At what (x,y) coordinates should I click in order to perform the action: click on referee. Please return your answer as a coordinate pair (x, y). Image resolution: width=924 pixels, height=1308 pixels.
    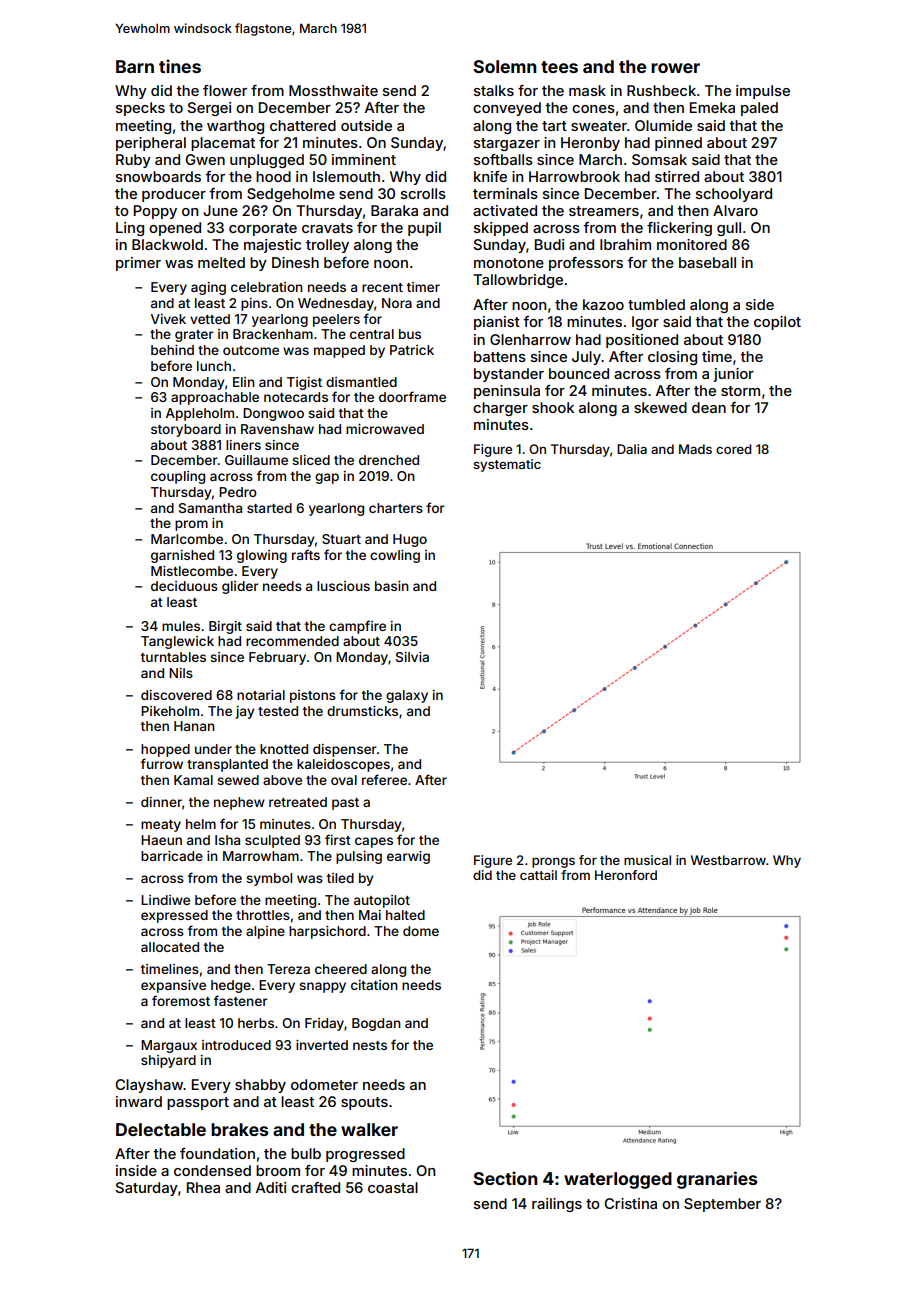
    Looking at the image, I should click on (384, 779).
